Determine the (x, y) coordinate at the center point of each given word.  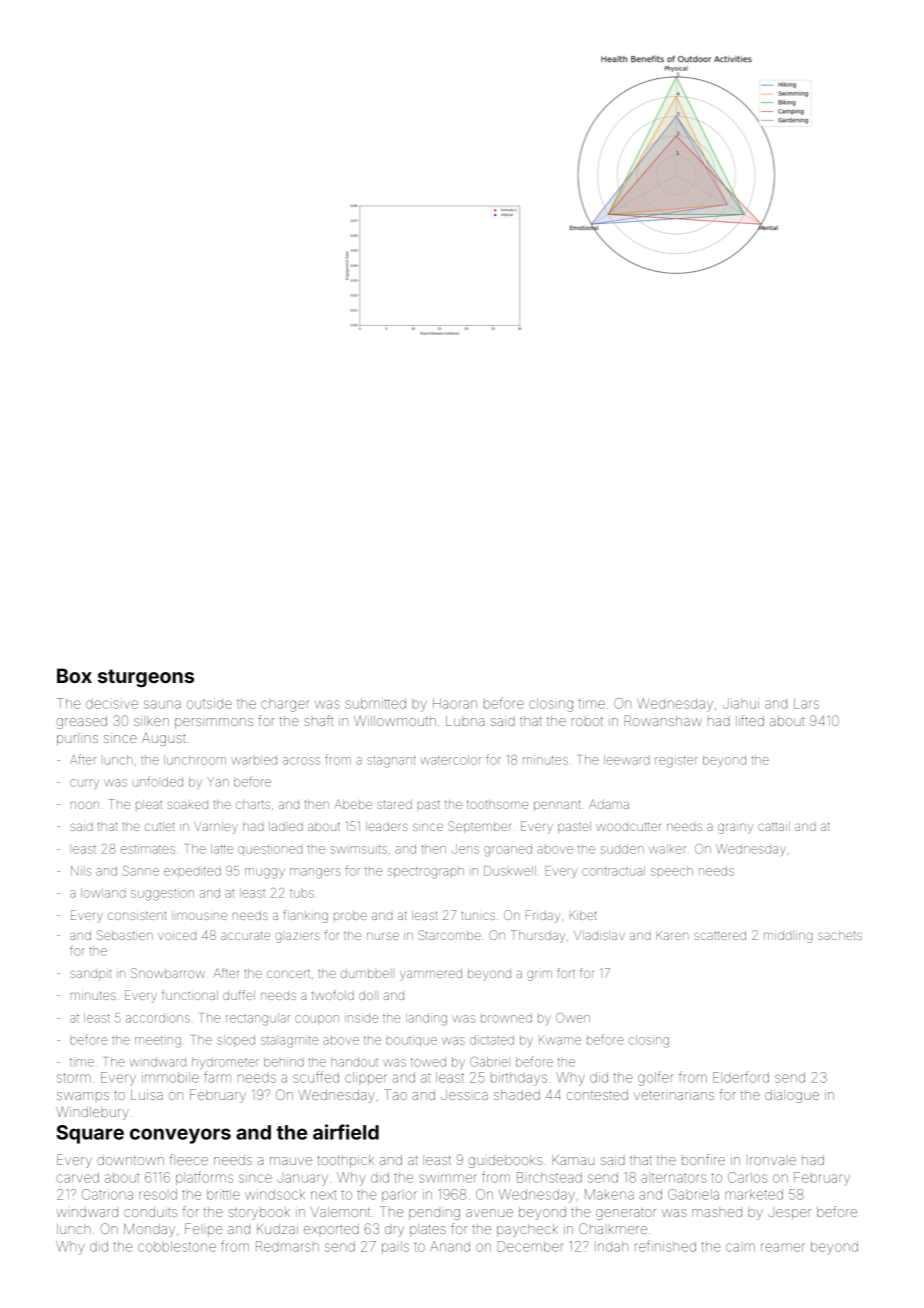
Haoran (455, 703)
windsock (275, 1194)
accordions (158, 1018)
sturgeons (146, 678)
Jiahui (741, 703)
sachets (840, 935)
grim (539, 975)
